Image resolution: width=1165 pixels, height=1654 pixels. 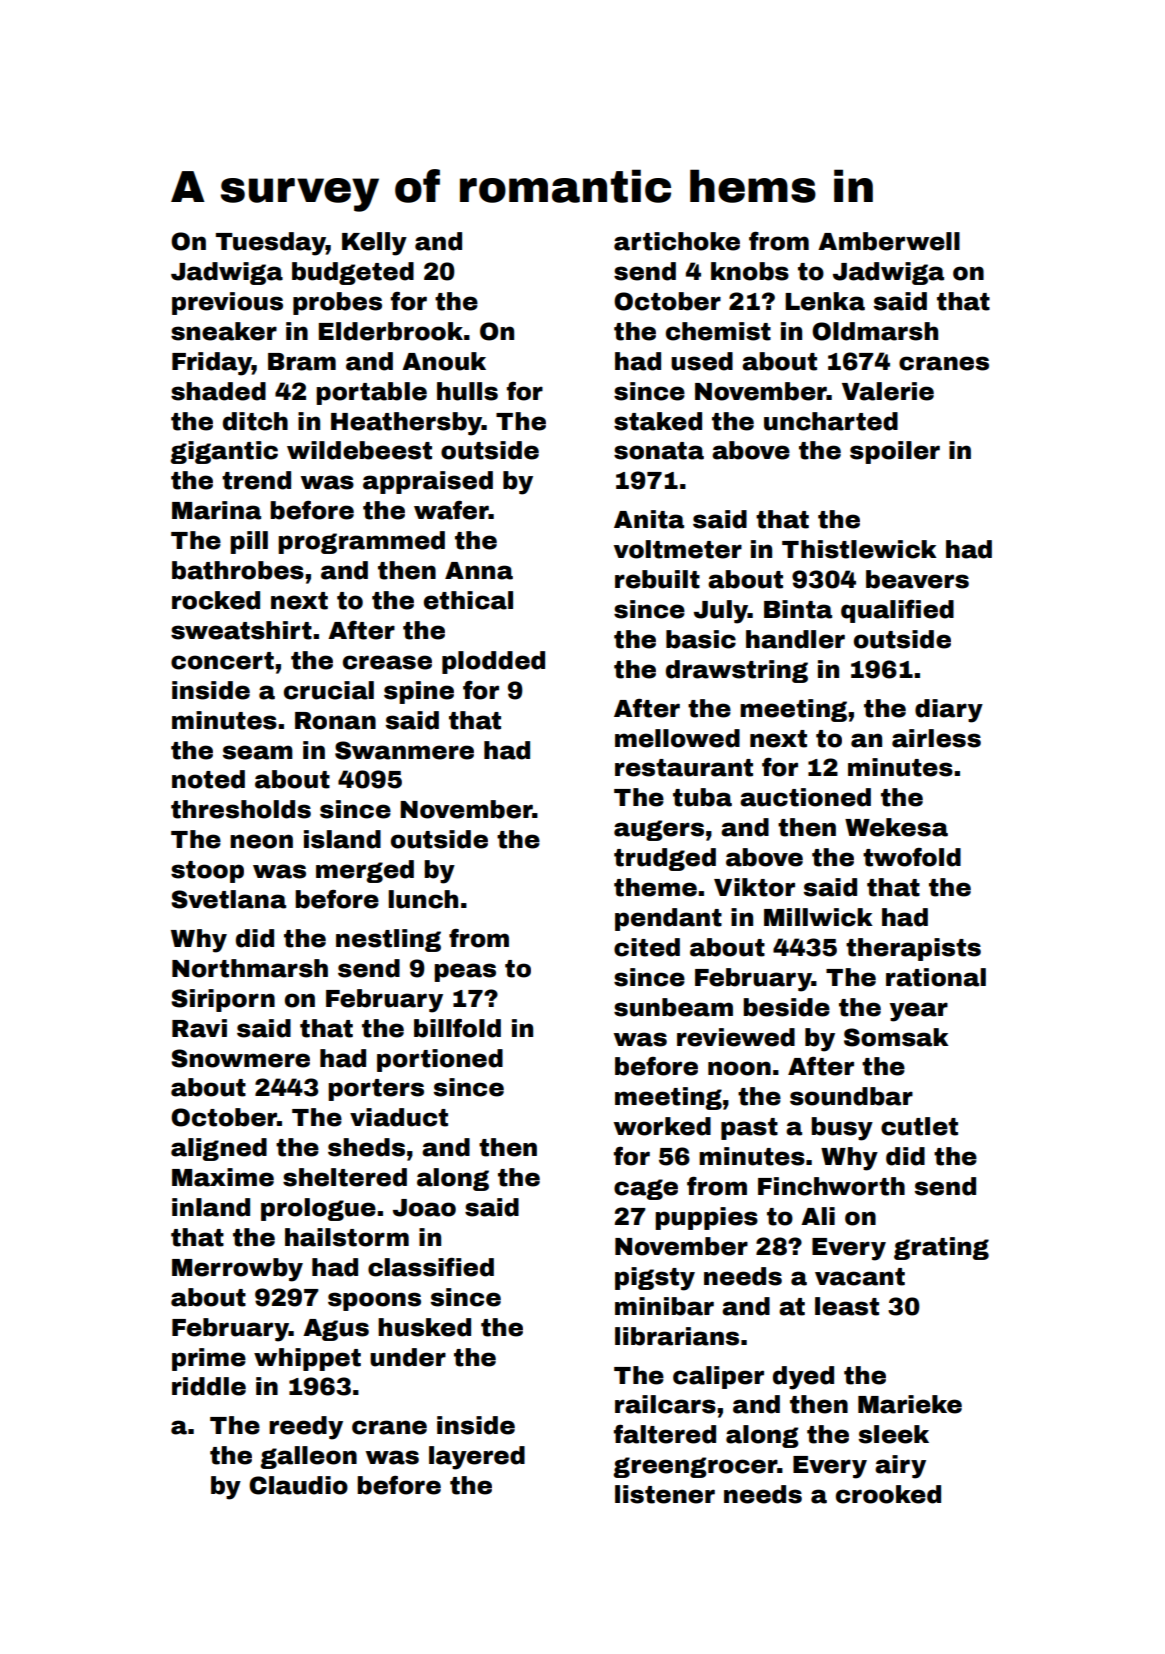 What do you see at coordinates (366, 1147) in the screenshot?
I see `sheds` at bounding box center [366, 1147].
